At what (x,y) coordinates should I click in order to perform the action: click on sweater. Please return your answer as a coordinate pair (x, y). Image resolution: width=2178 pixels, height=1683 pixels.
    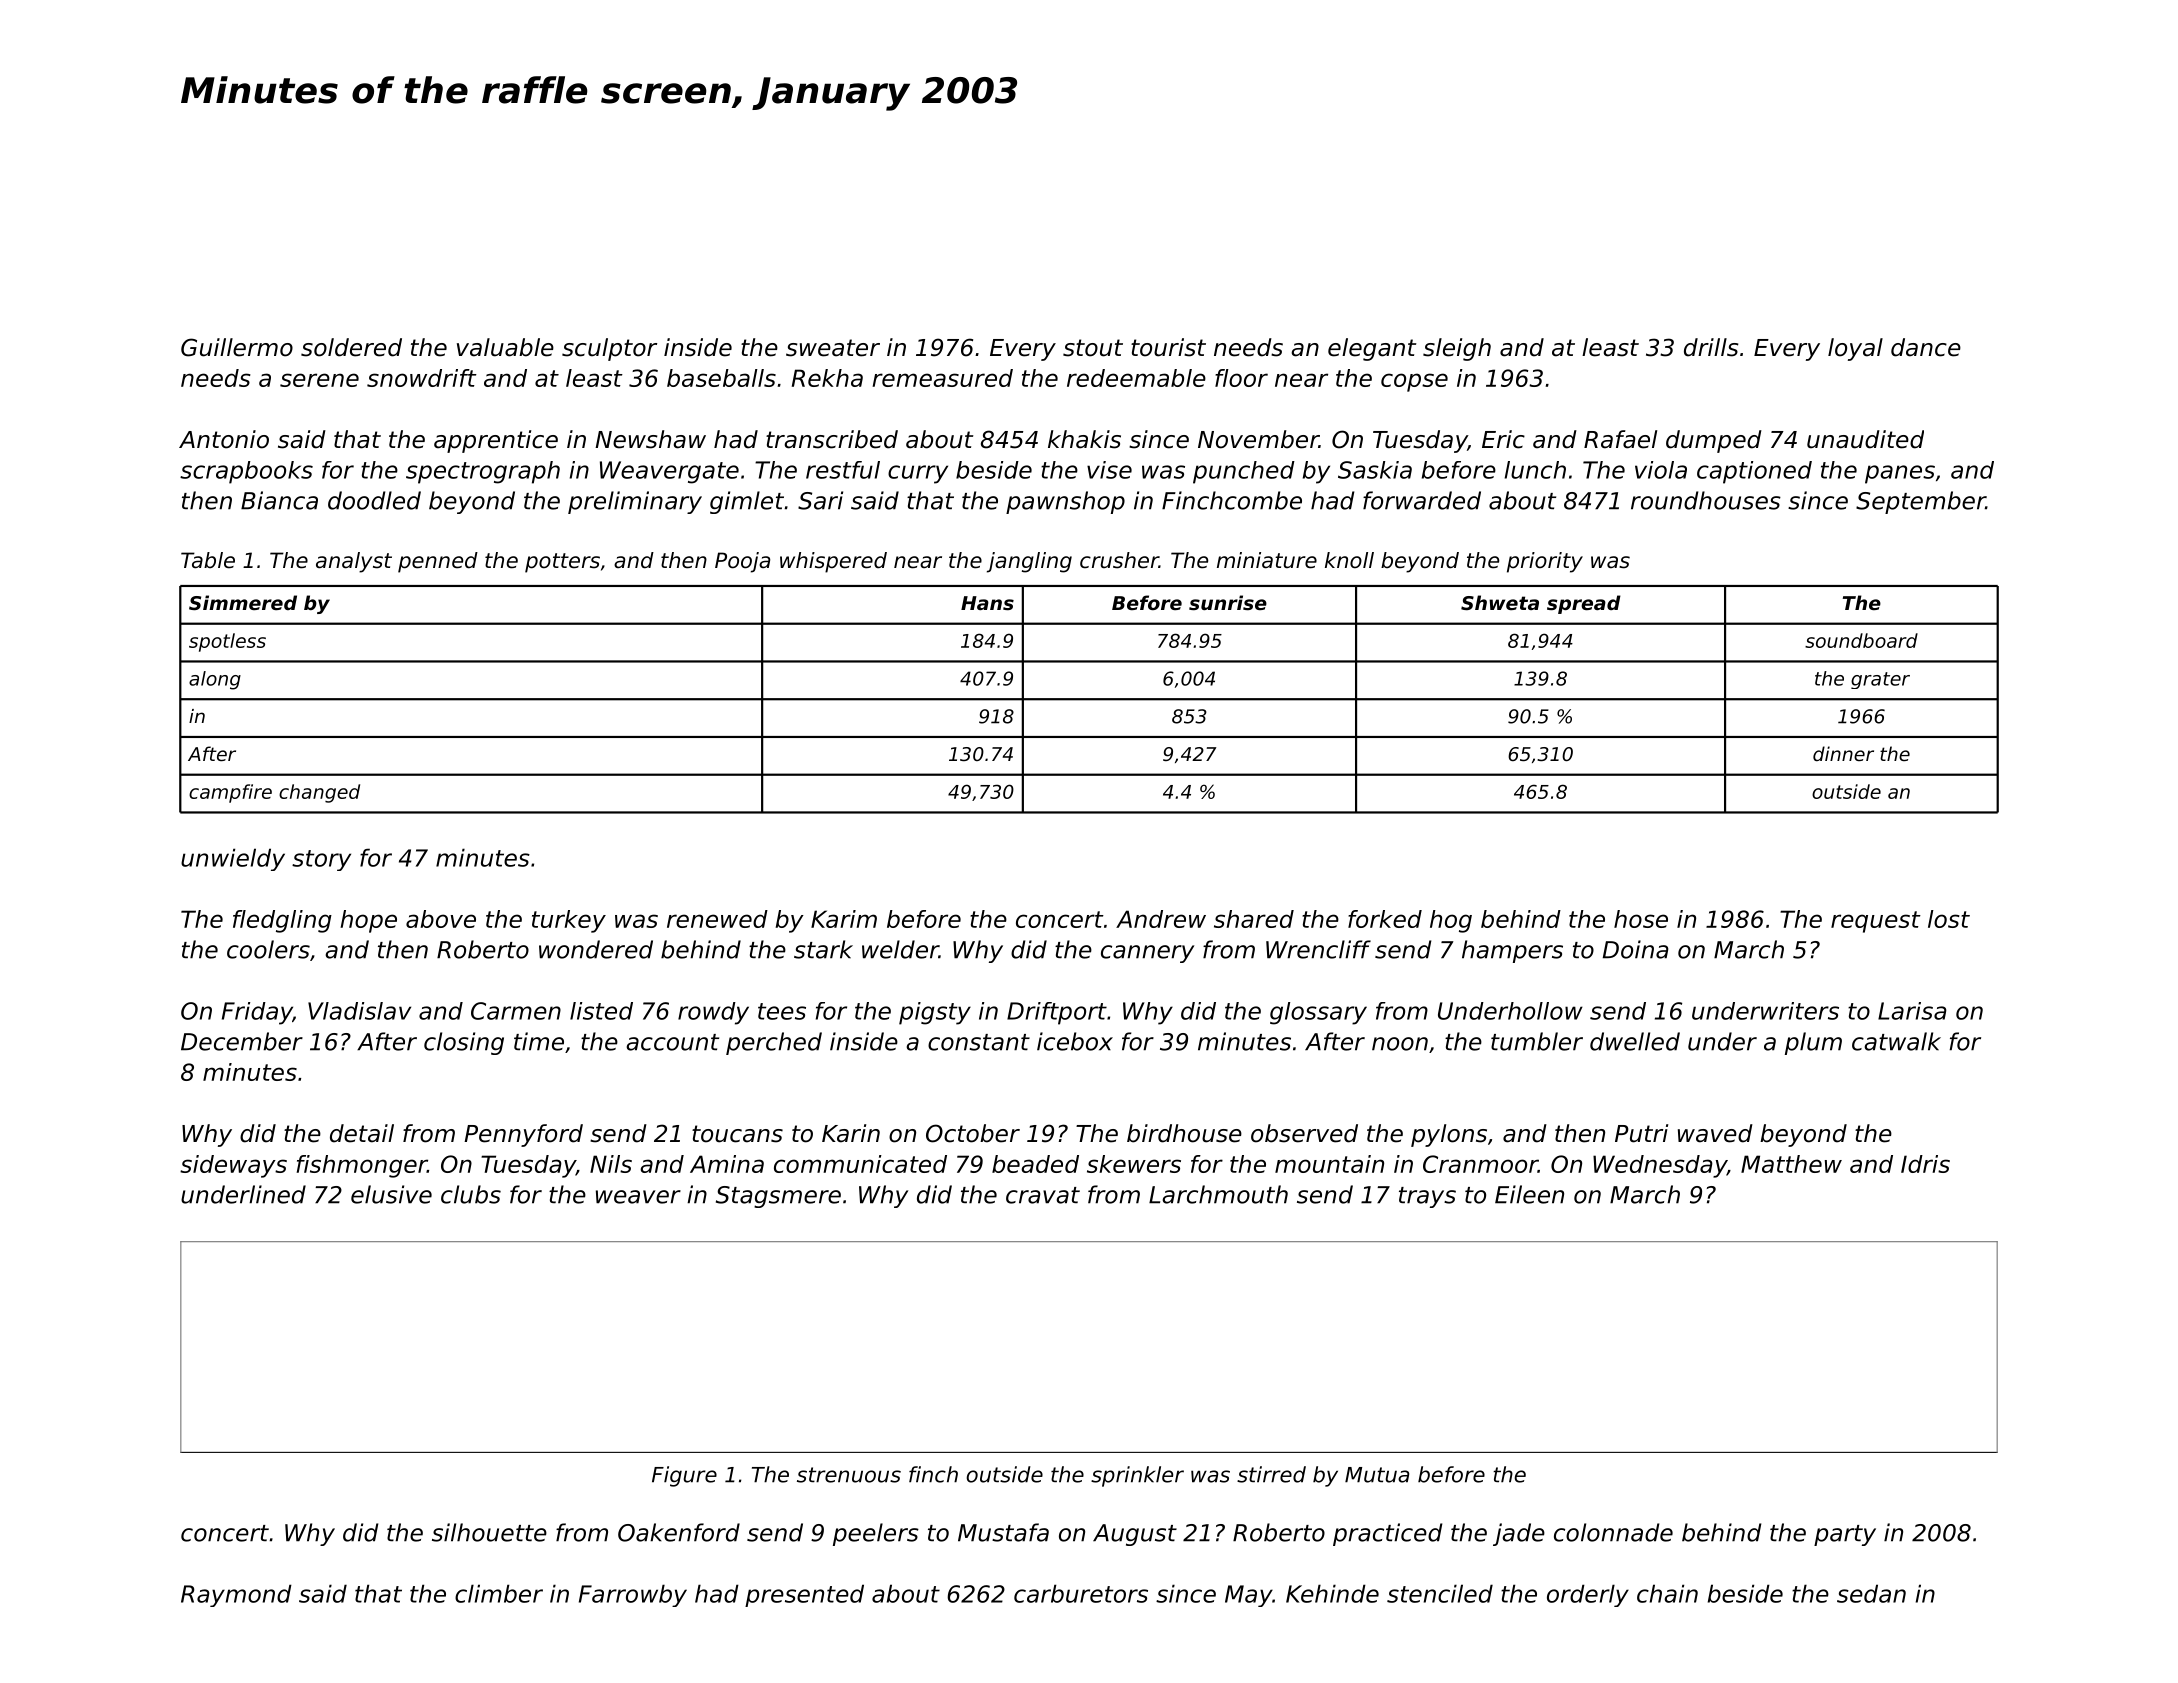
    Looking at the image, I should click on (833, 348).
